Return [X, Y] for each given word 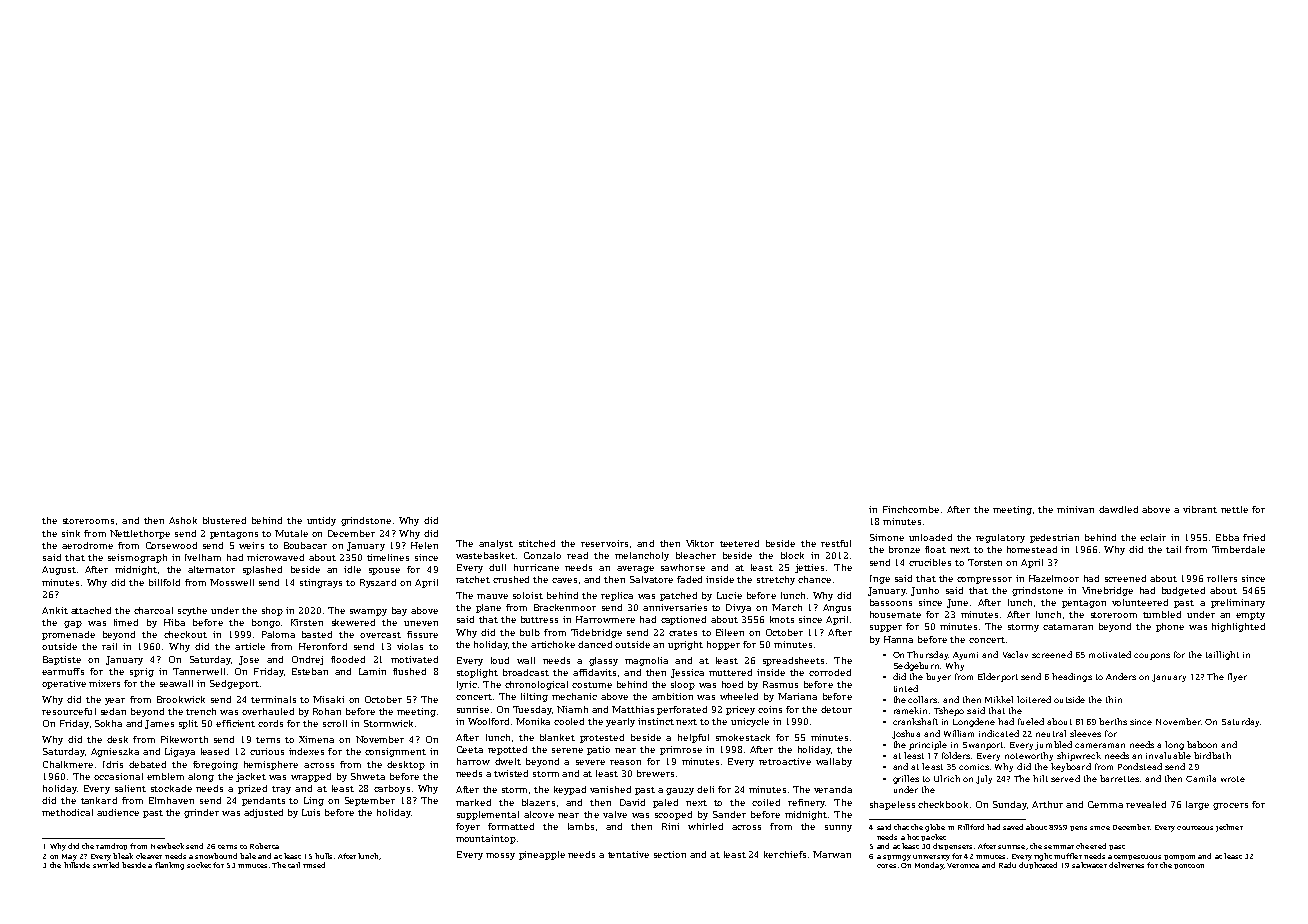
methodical [67, 812]
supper [886, 628]
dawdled [1118, 509]
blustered [224, 520]
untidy [321, 521]
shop [272, 611]
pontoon [1189, 866]
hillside [77, 865]
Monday [929, 866]
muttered [730, 672]
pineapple [542, 855]
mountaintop [486, 839]
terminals [273, 699]
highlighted [1238, 627]
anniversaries [675, 607]
